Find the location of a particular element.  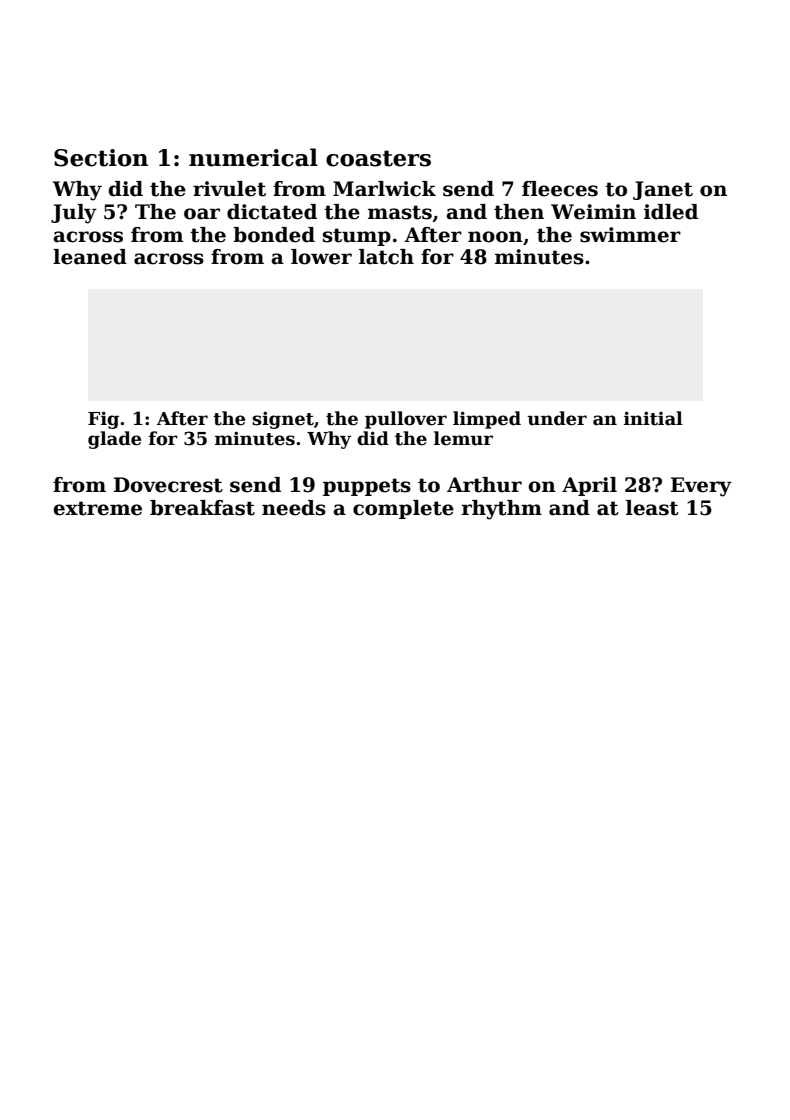

extreme is located at coordinates (97, 508).
